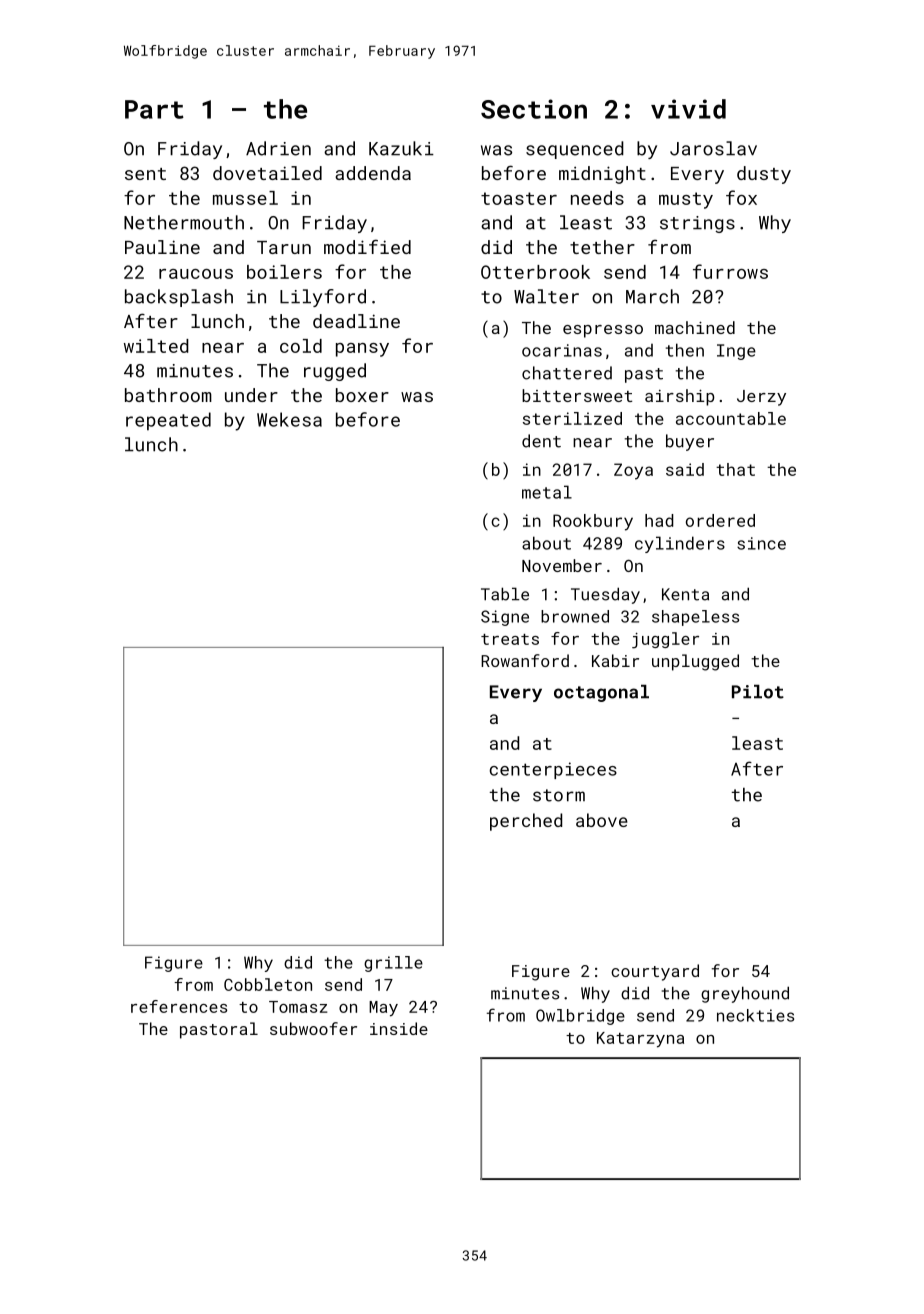 The height and width of the image is (1314, 924). What do you see at coordinates (362, 395) in the image?
I see `boxer` at bounding box center [362, 395].
